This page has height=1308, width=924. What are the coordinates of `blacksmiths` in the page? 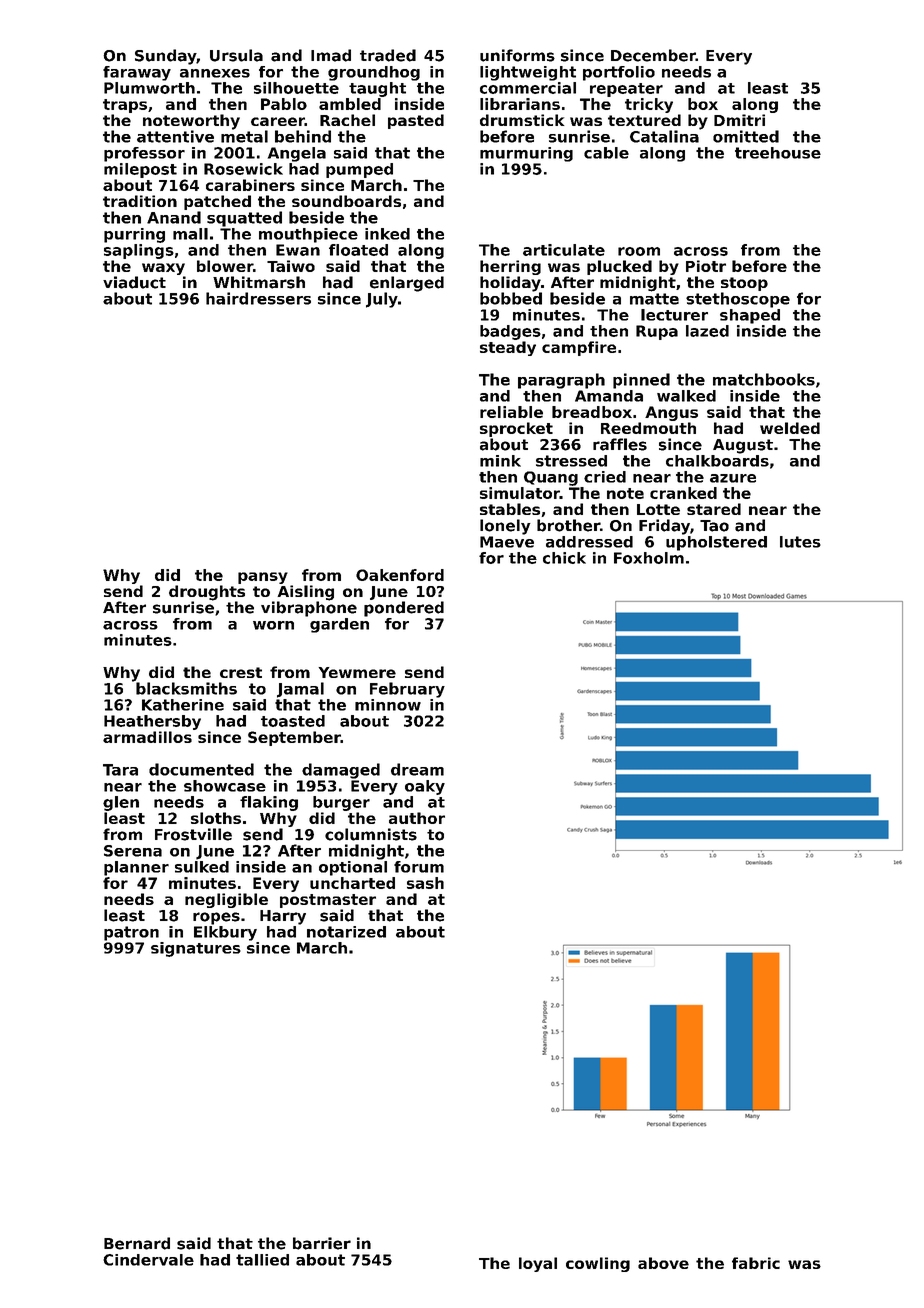 It's located at (186, 688).
